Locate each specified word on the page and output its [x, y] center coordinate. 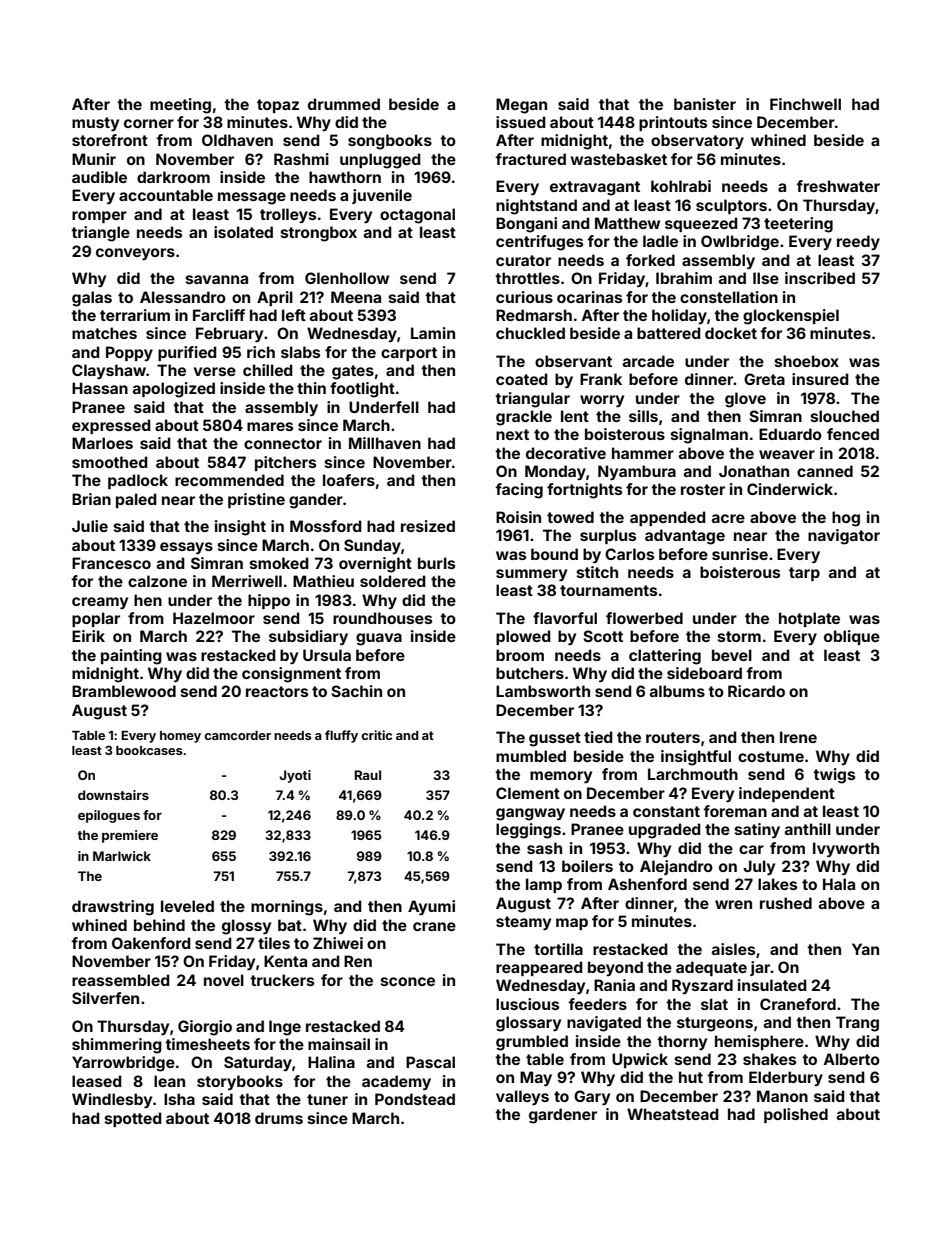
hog [846, 519]
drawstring [113, 908]
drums [279, 1118]
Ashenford [647, 884]
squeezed [701, 224]
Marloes [102, 443]
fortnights [584, 491]
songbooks [390, 142]
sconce [408, 981]
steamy [523, 923]
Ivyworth [846, 849]
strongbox [319, 234]
